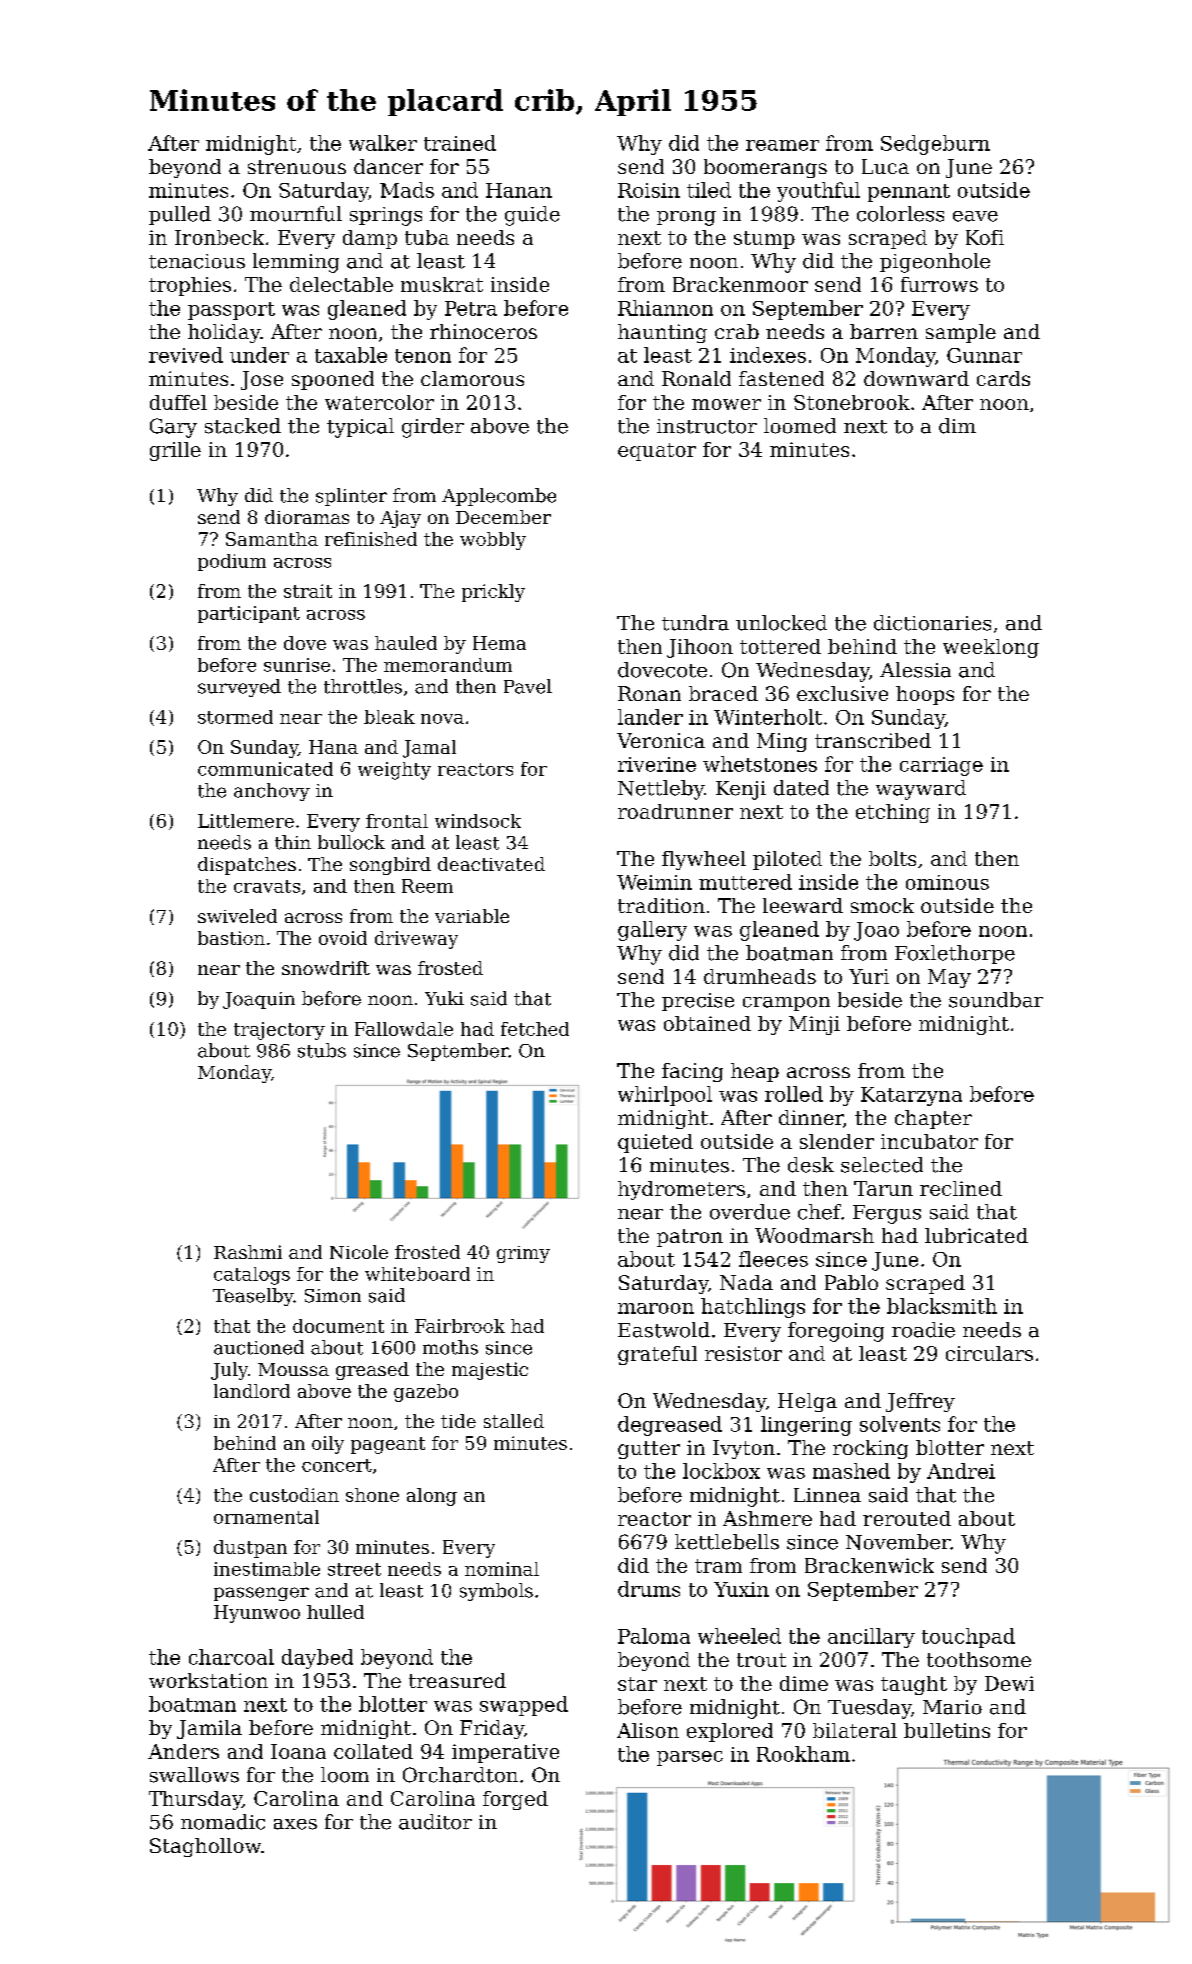 The image size is (1192, 1964). Describe the element at coordinates (935, 145) in the screenshot. I see `Sedgeburn` at that location.
